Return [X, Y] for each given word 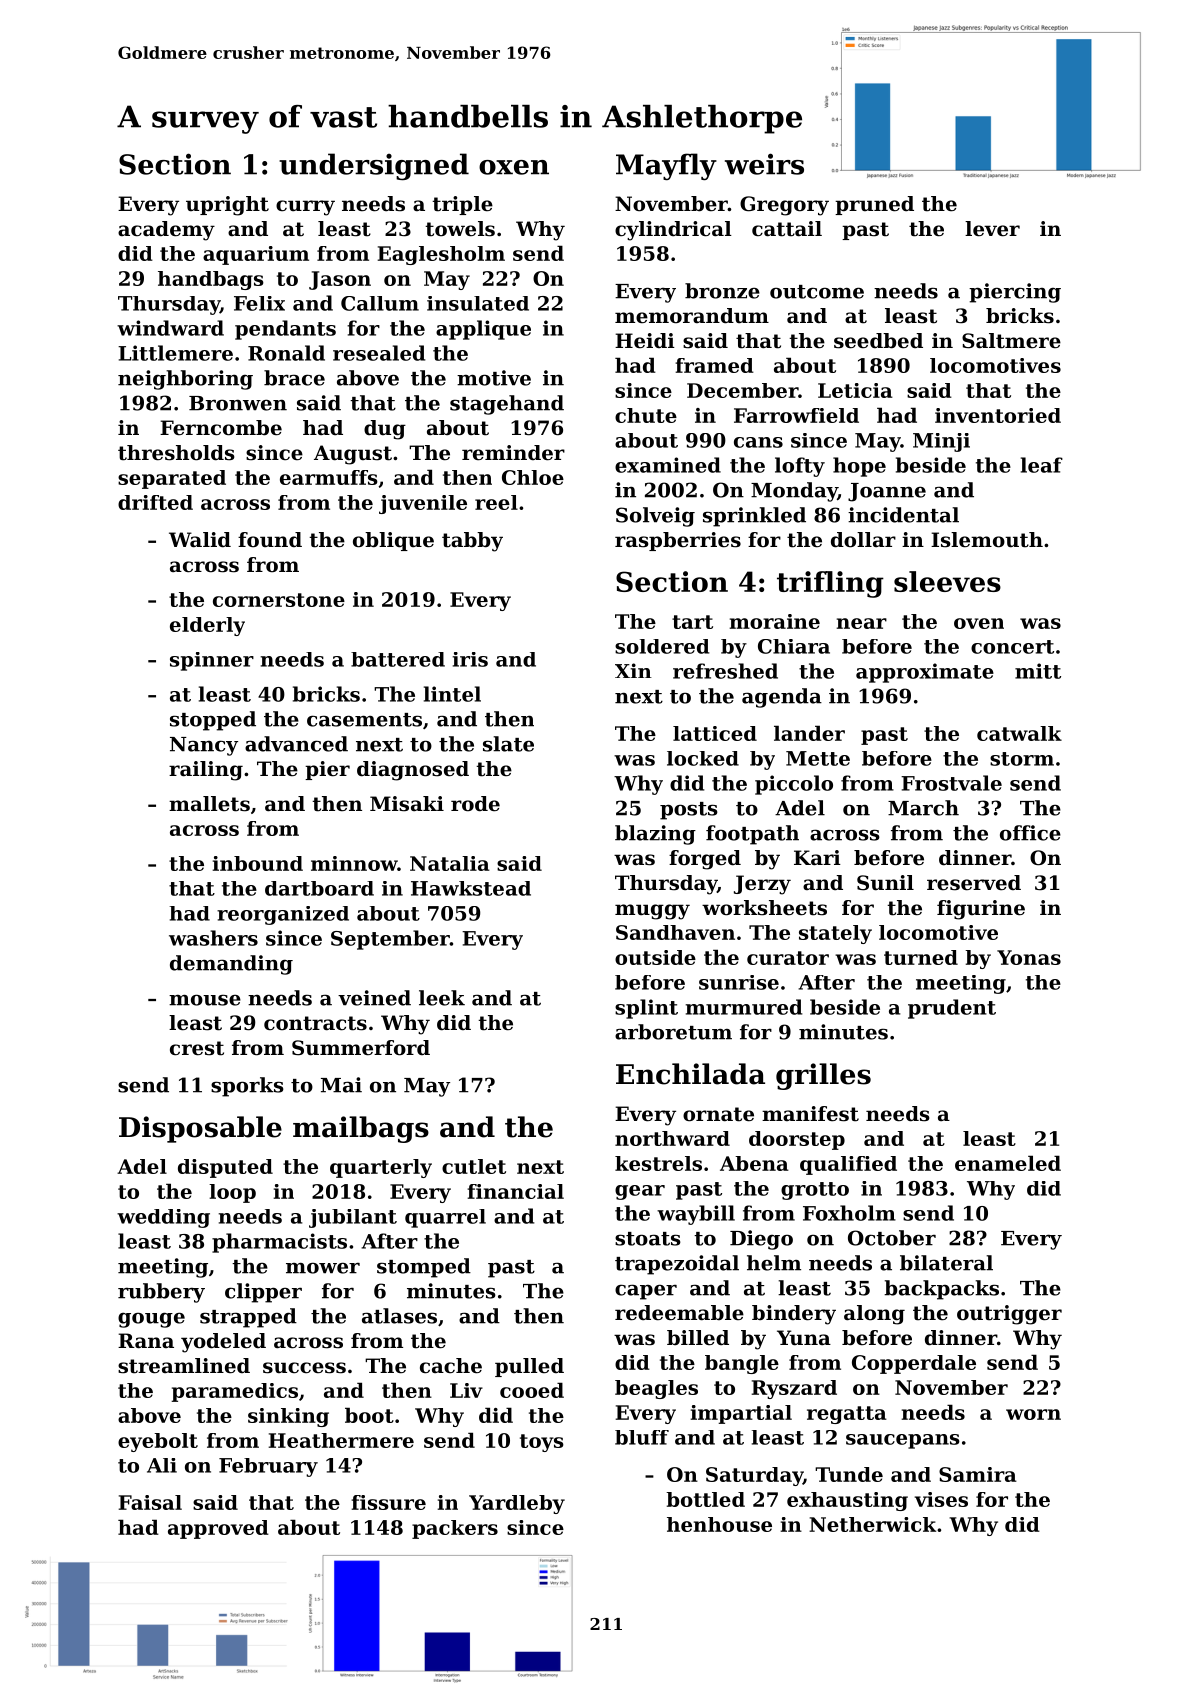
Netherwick [872, 1524]
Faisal [150, 1502]
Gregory [784, 206]
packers [455, 1529]
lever [992, 229]
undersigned [374, 167]
